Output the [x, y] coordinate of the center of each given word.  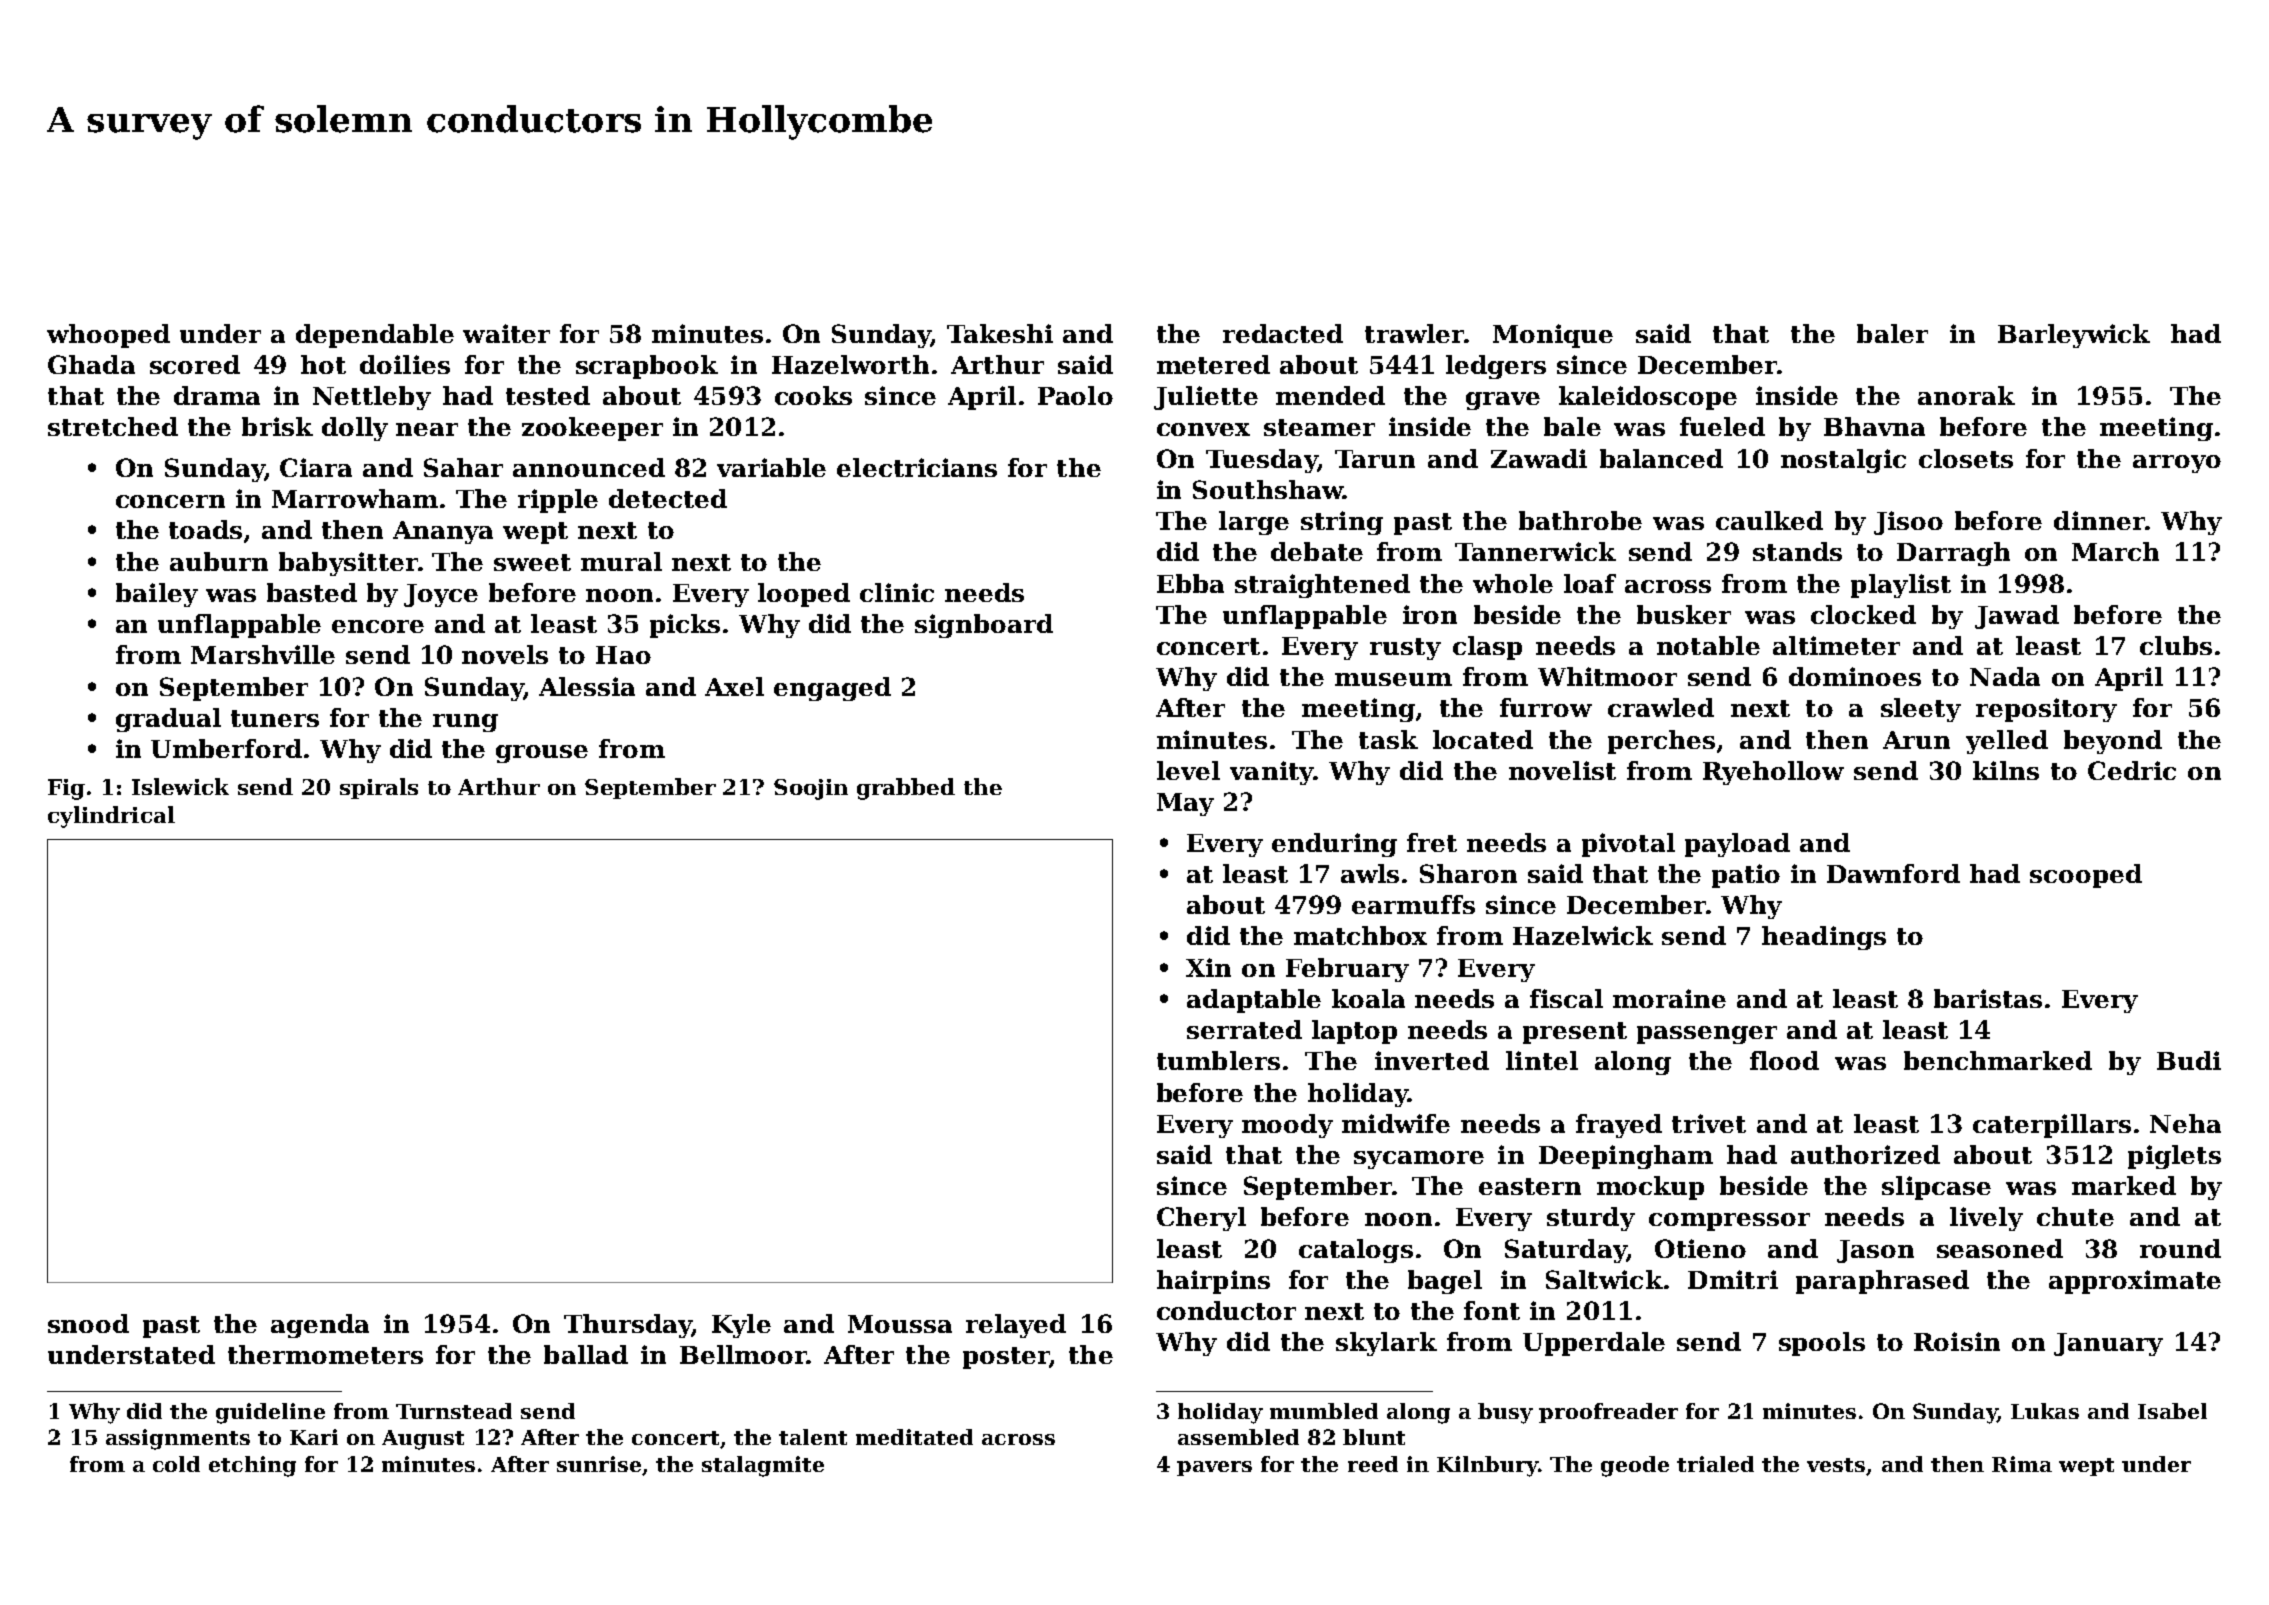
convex [1203, 429]
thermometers [325, 1354]
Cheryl [1201, 1219]
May [1185, 804]
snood [88, 1323]
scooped [2086, 876]
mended [1330, 395]
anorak [1966, 395]
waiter [506, 333]
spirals [379, 788]
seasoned [2000, 1248]
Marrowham [355, 498]
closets [1966, 458]
